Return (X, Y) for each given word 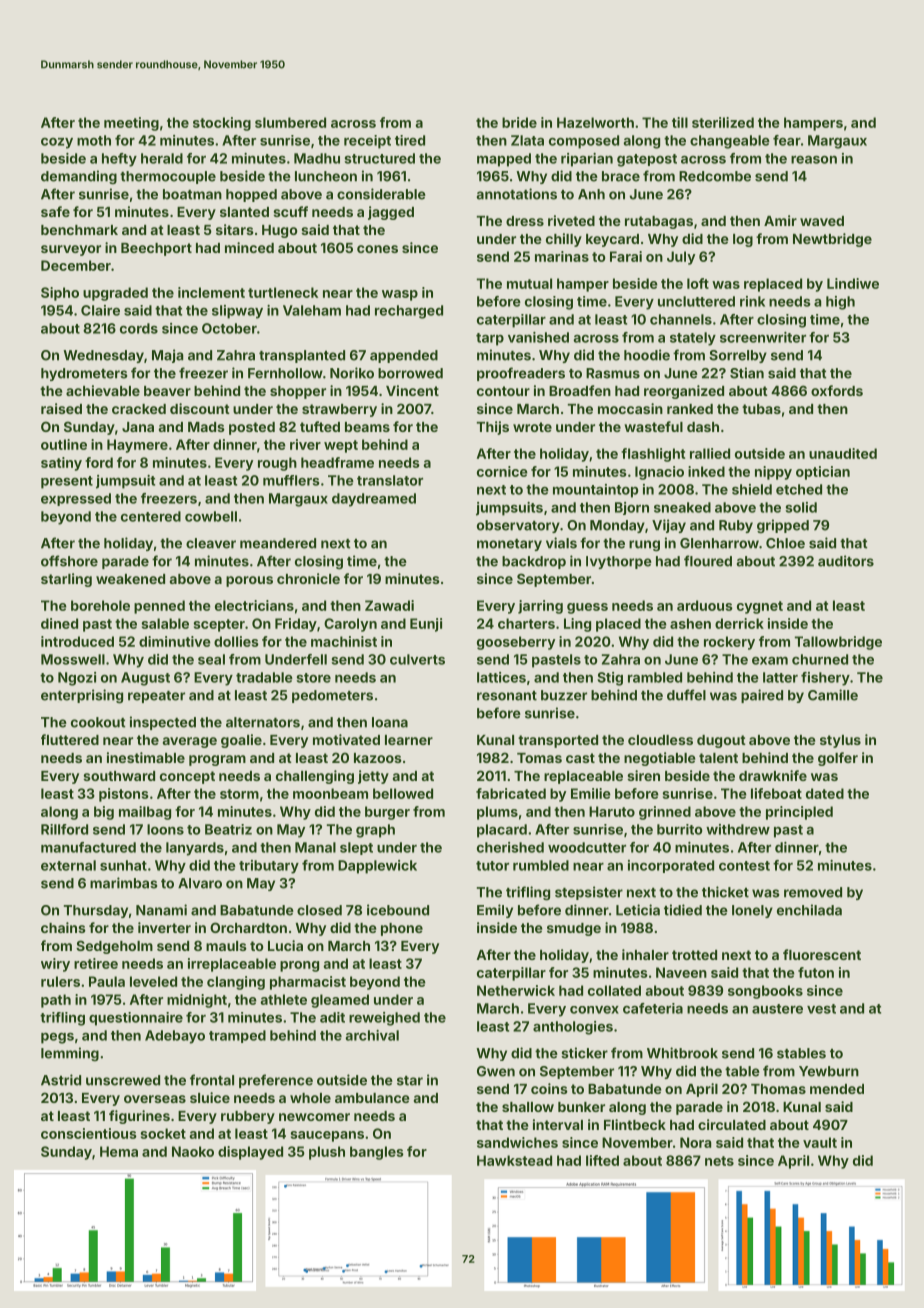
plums (497, 813)
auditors (846, 561)
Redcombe (715, 176)
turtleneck (283, 292)
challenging (315, 777)
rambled (655, 677)
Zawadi (389, 605)
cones (377, 249)
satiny (61, 464)
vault (820, 1142)
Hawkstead (514, 1160)
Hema (119, 1151)
